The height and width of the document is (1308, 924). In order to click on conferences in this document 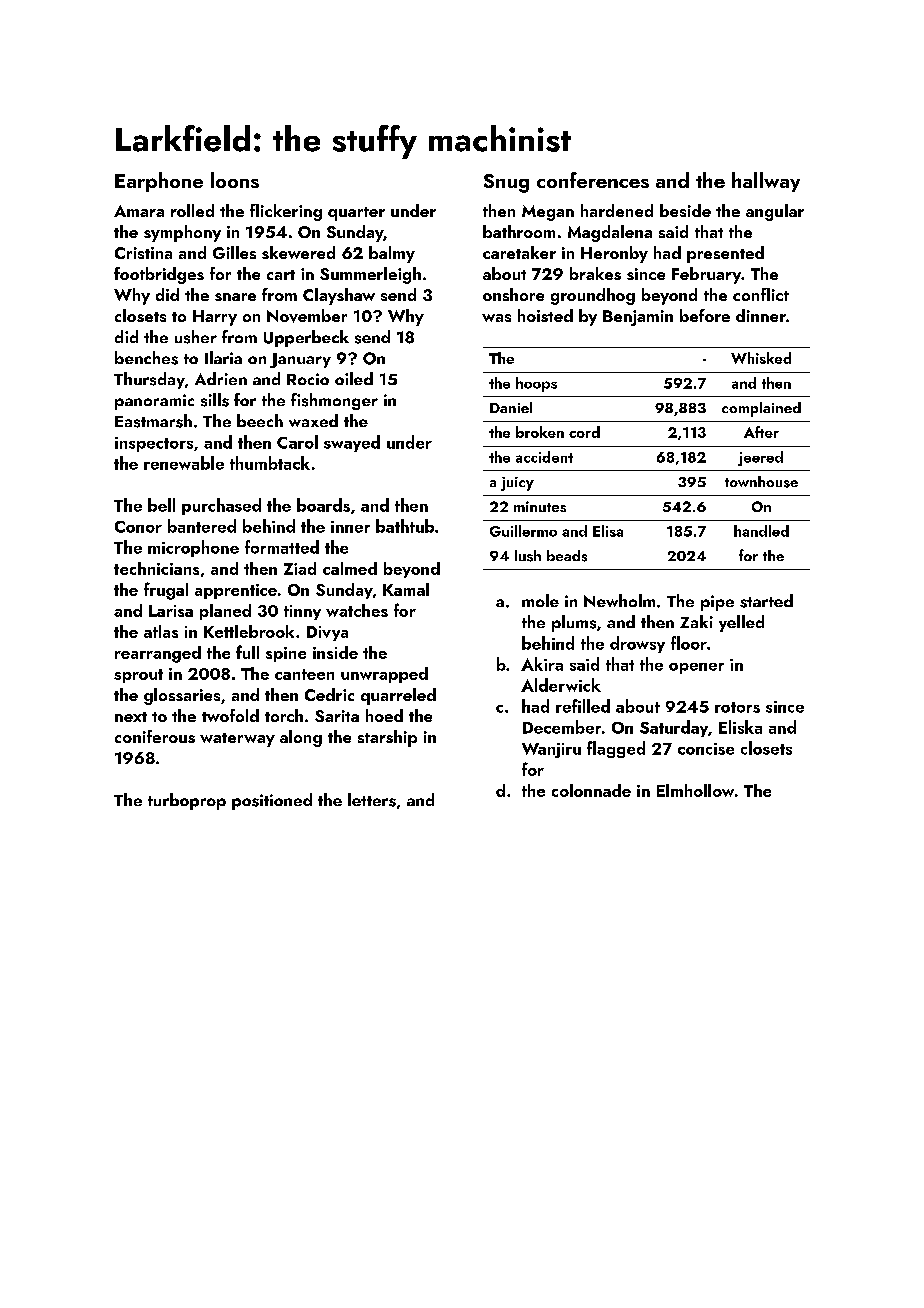, I will do `click(593, 180)`.
